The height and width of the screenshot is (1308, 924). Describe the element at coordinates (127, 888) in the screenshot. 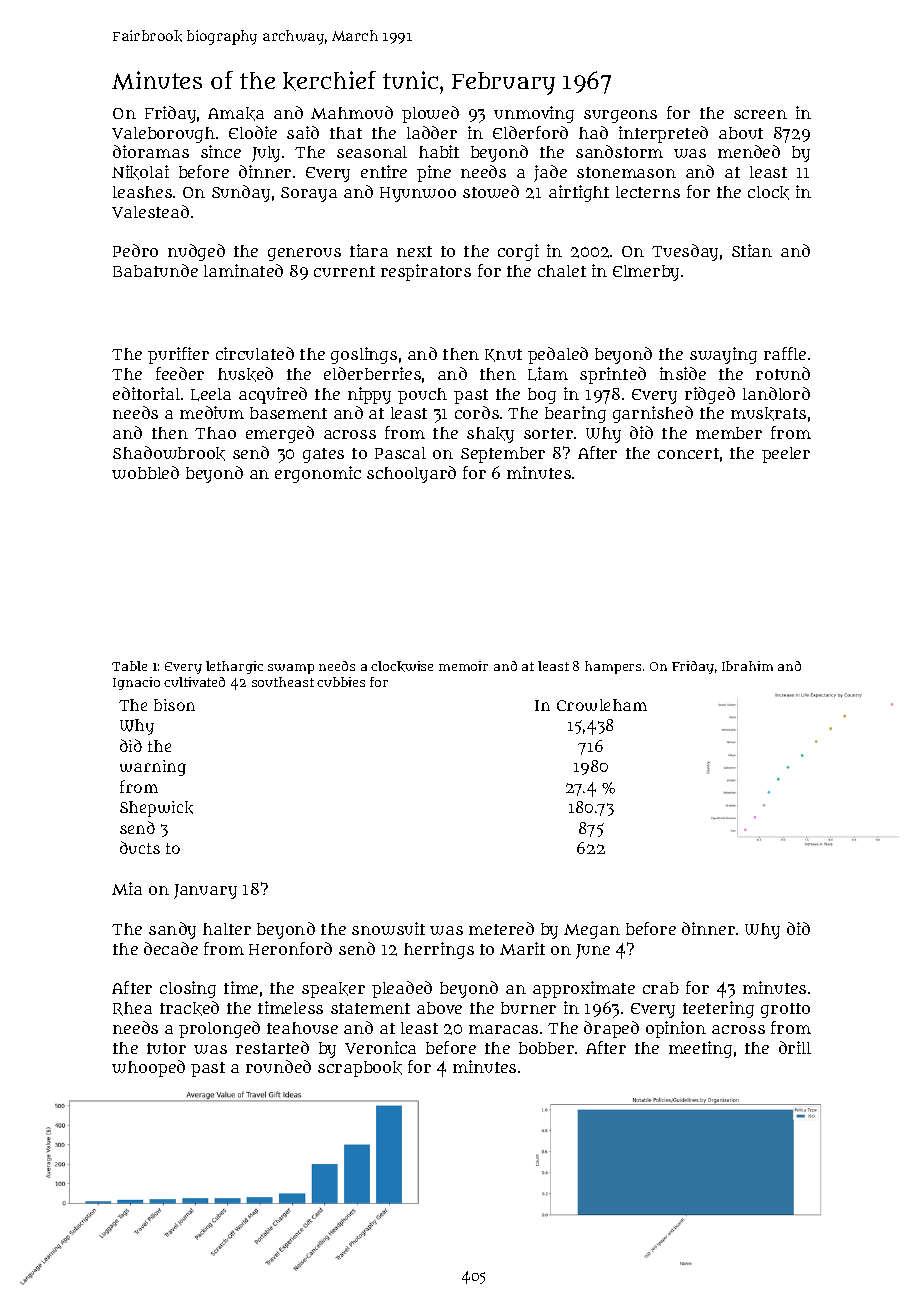

I see `Mia` at that location.
